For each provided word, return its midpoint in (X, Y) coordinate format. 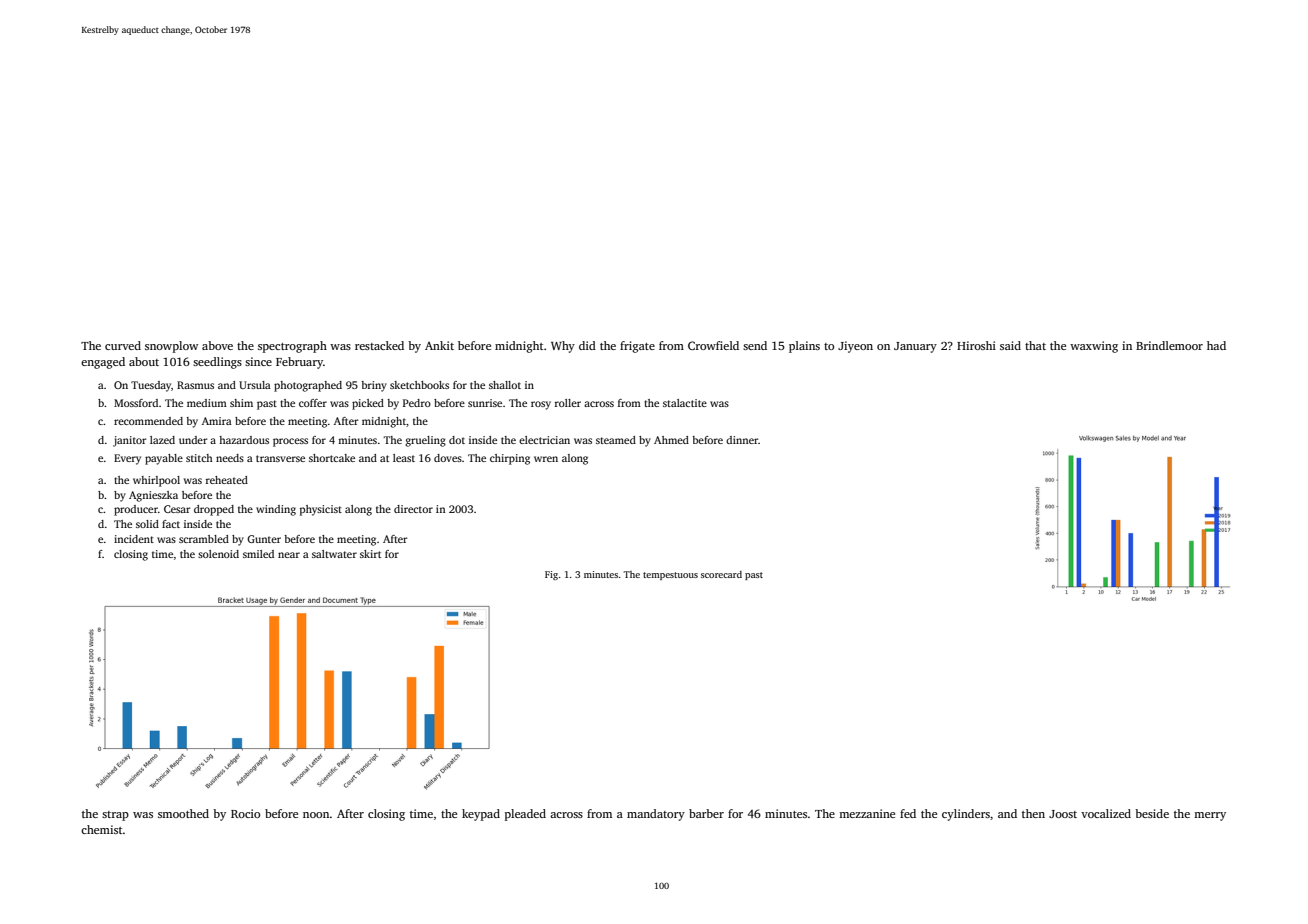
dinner (742, 440)
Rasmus (195, 385)
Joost (1063, 814)
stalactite (685, 403)
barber (706, 813)
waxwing (1094, 347)
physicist (321, 510)
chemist (102, 829)
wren (546, 459)
